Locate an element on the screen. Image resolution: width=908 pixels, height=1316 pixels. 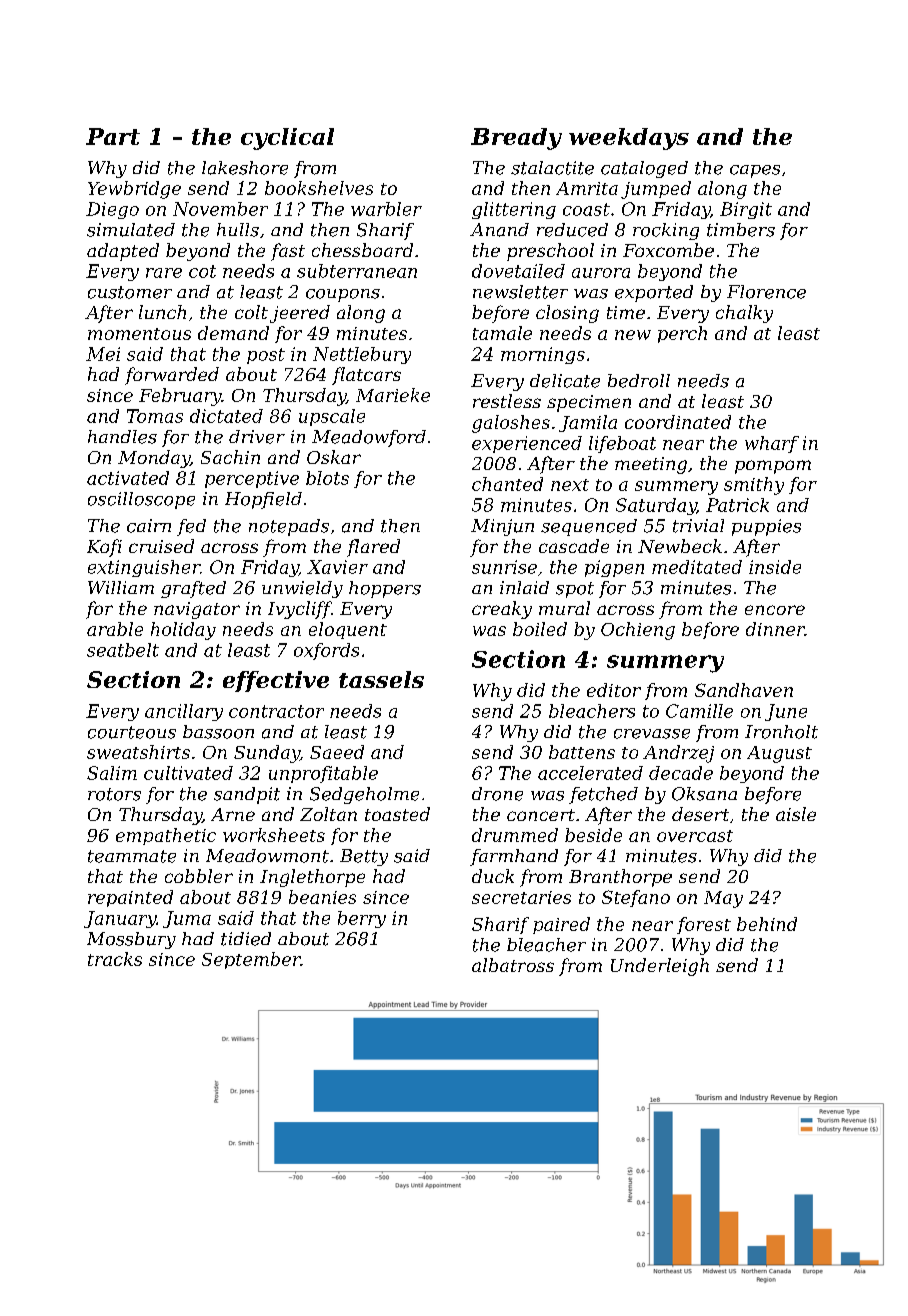
tassels is located at coordinates (381, 679).
